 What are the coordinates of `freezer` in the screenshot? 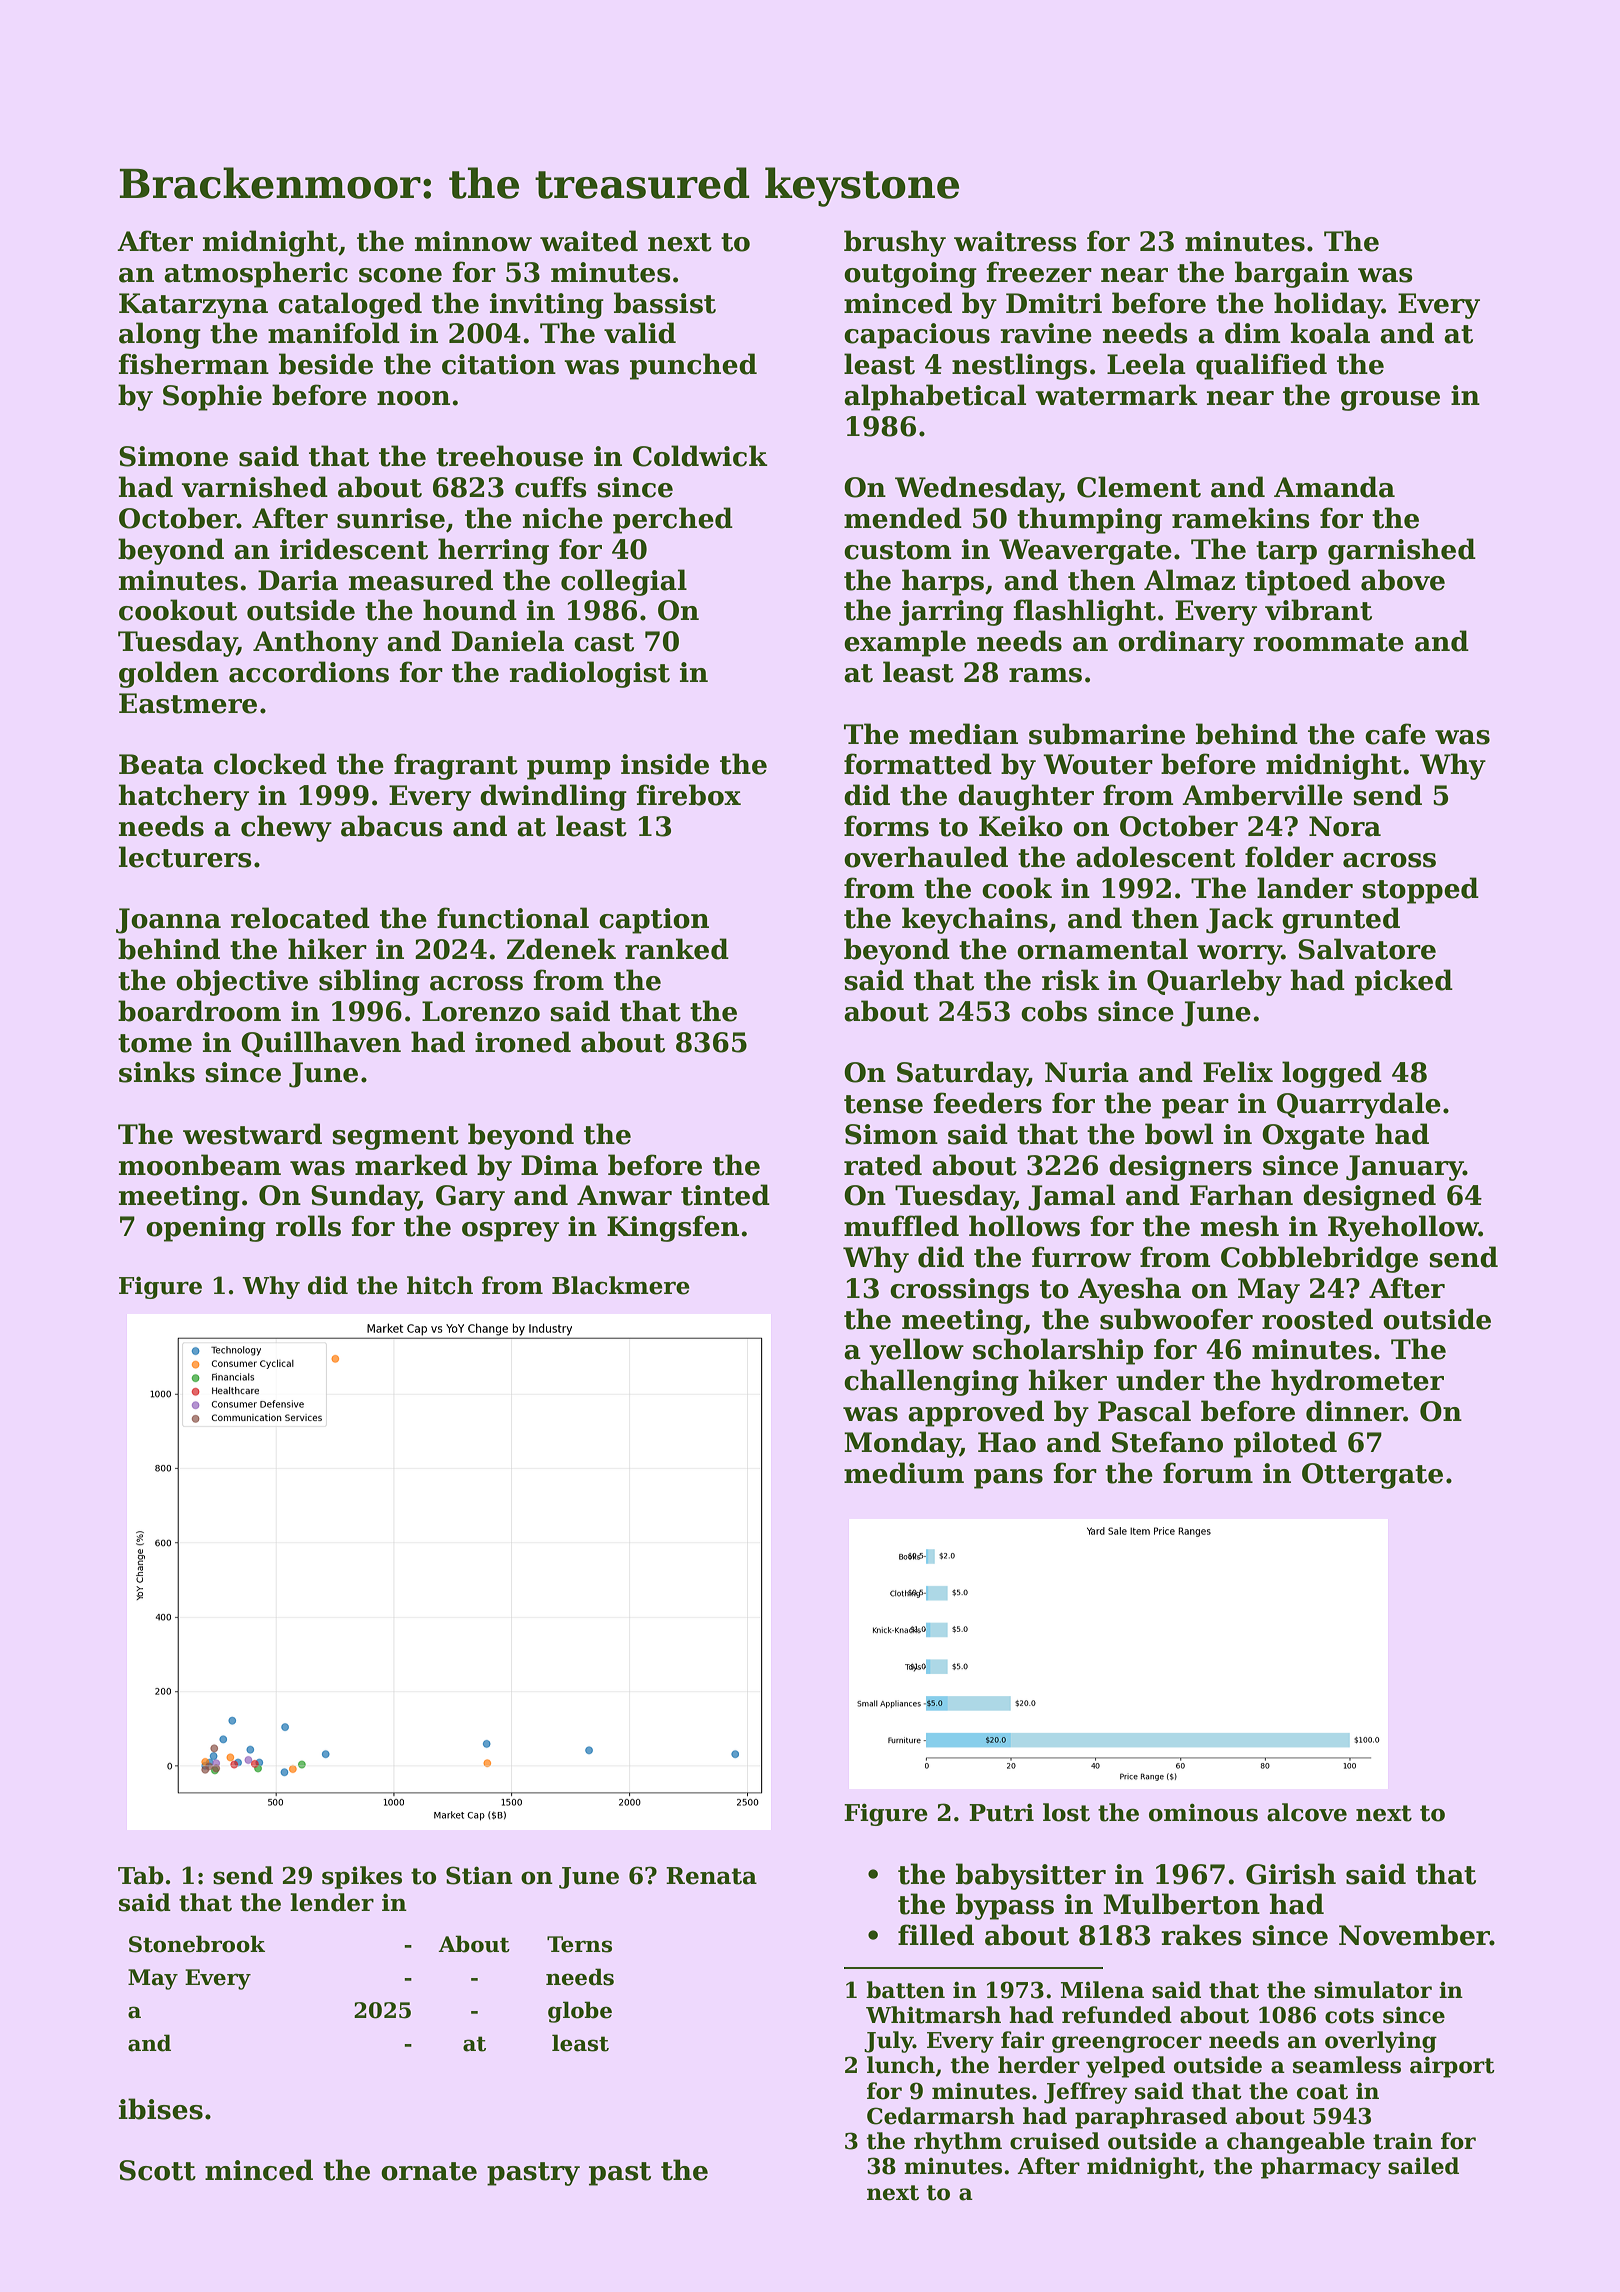 It's located at (1039, 272).
